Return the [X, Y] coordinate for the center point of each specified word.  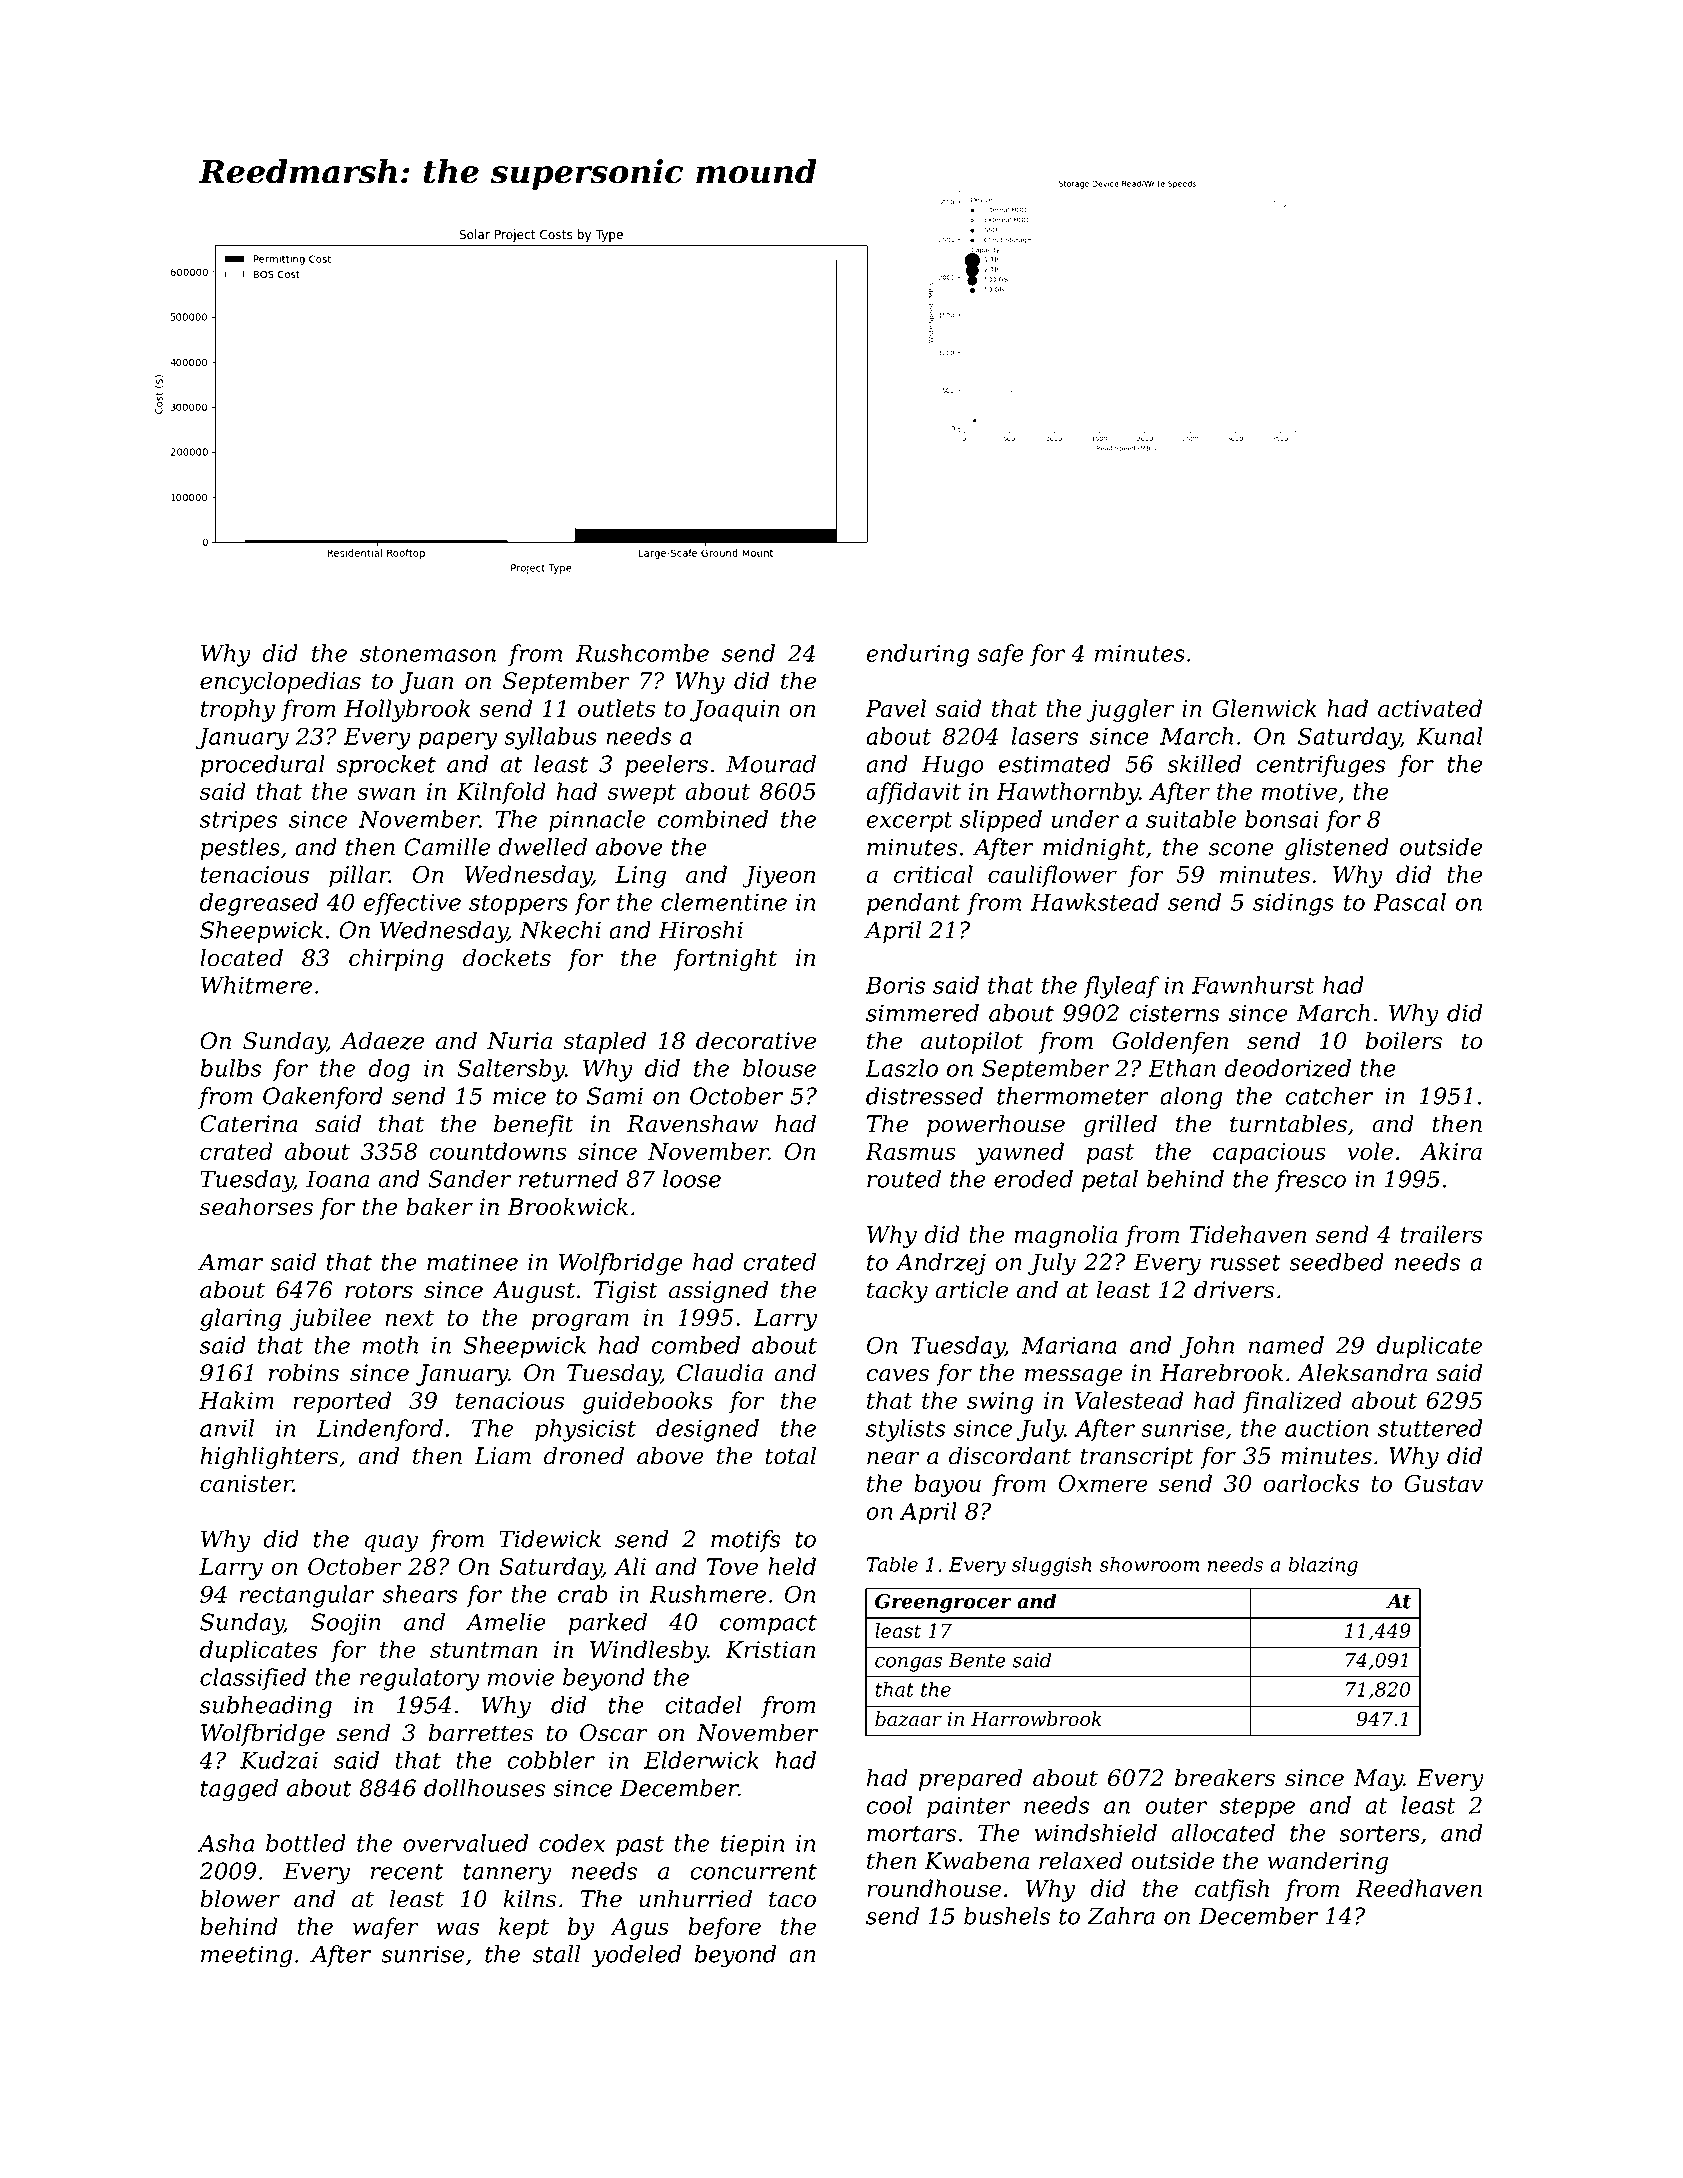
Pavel [895, 708]
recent [407, 1872]
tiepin [752, 1846]
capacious [1269, 1154]
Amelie [505, 1622]
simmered [922, 1013]
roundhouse [934, 1888]
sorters [1379, 1834]
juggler [1130, 710]
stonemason [428, 654]
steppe [1257, 1808]
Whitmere [256, 985]
